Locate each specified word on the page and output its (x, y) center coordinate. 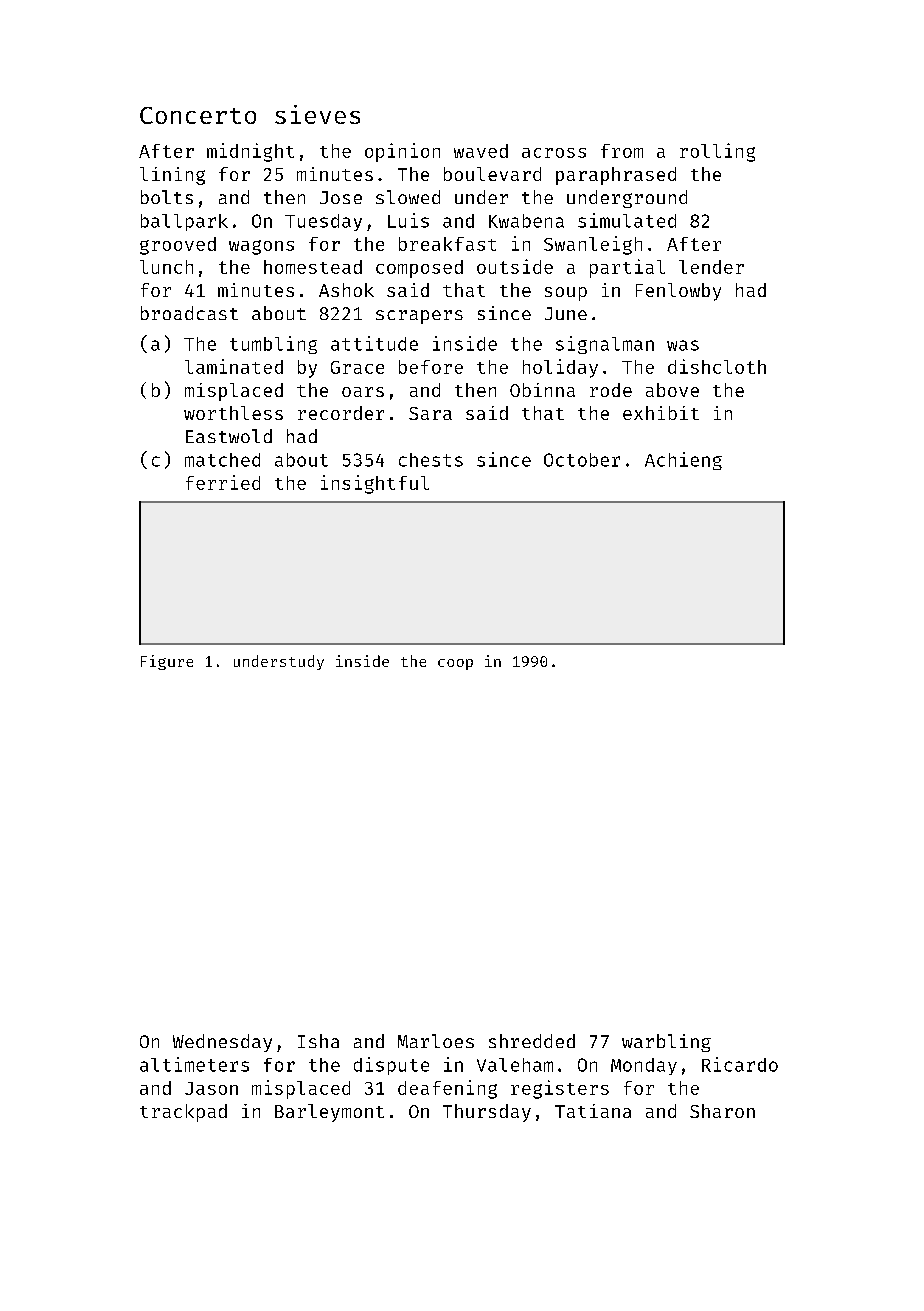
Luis (408, 220)
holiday (560, 368)
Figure (167, 662)
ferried (223, 482)
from (622, 151)
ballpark (184, 222)
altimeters (194, 1064)
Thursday (487, 1113)
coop (455, 664)
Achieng (683, 461)
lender (711, 267)
